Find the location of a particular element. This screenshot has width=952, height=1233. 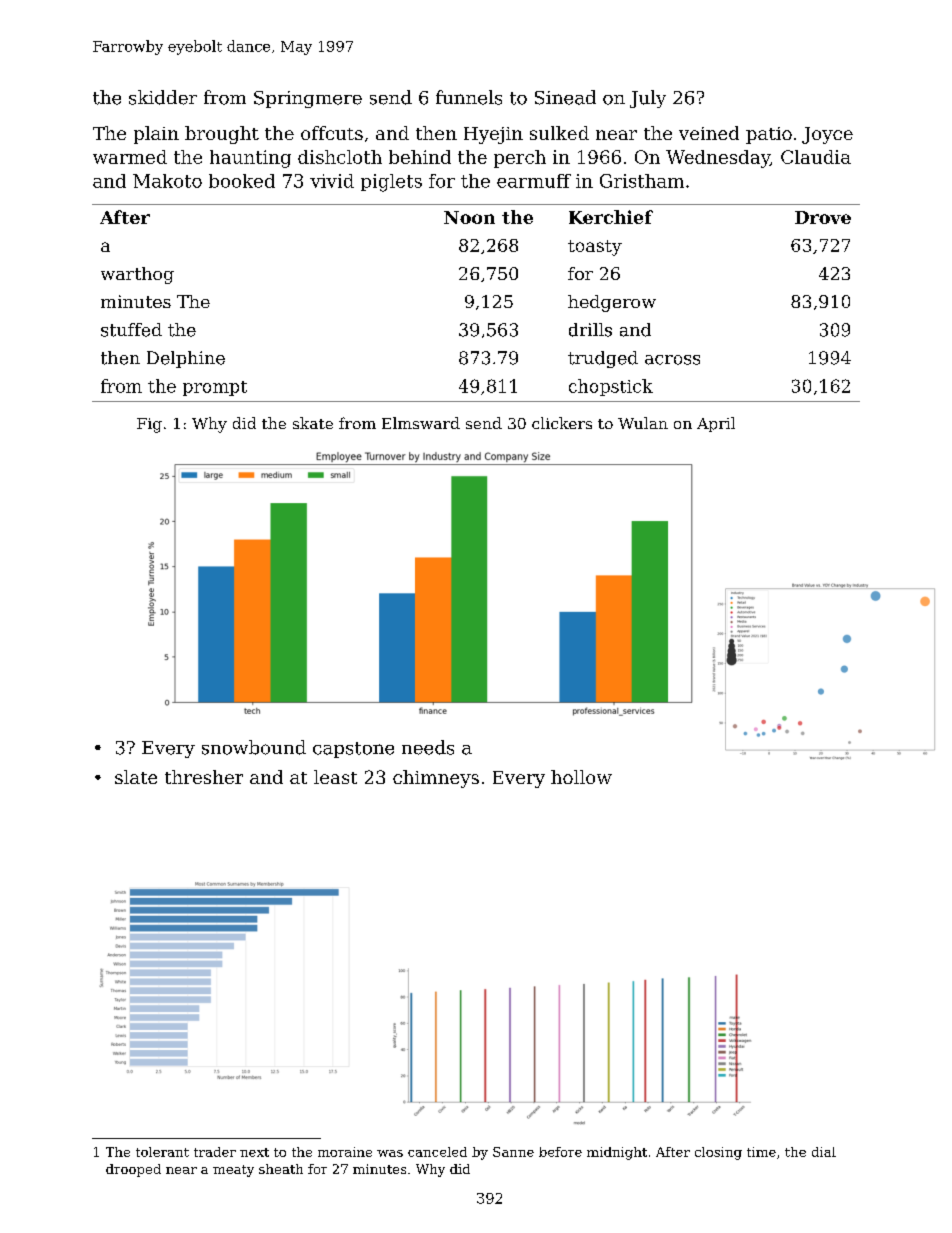

time is located at coordinates (761, 1152).
